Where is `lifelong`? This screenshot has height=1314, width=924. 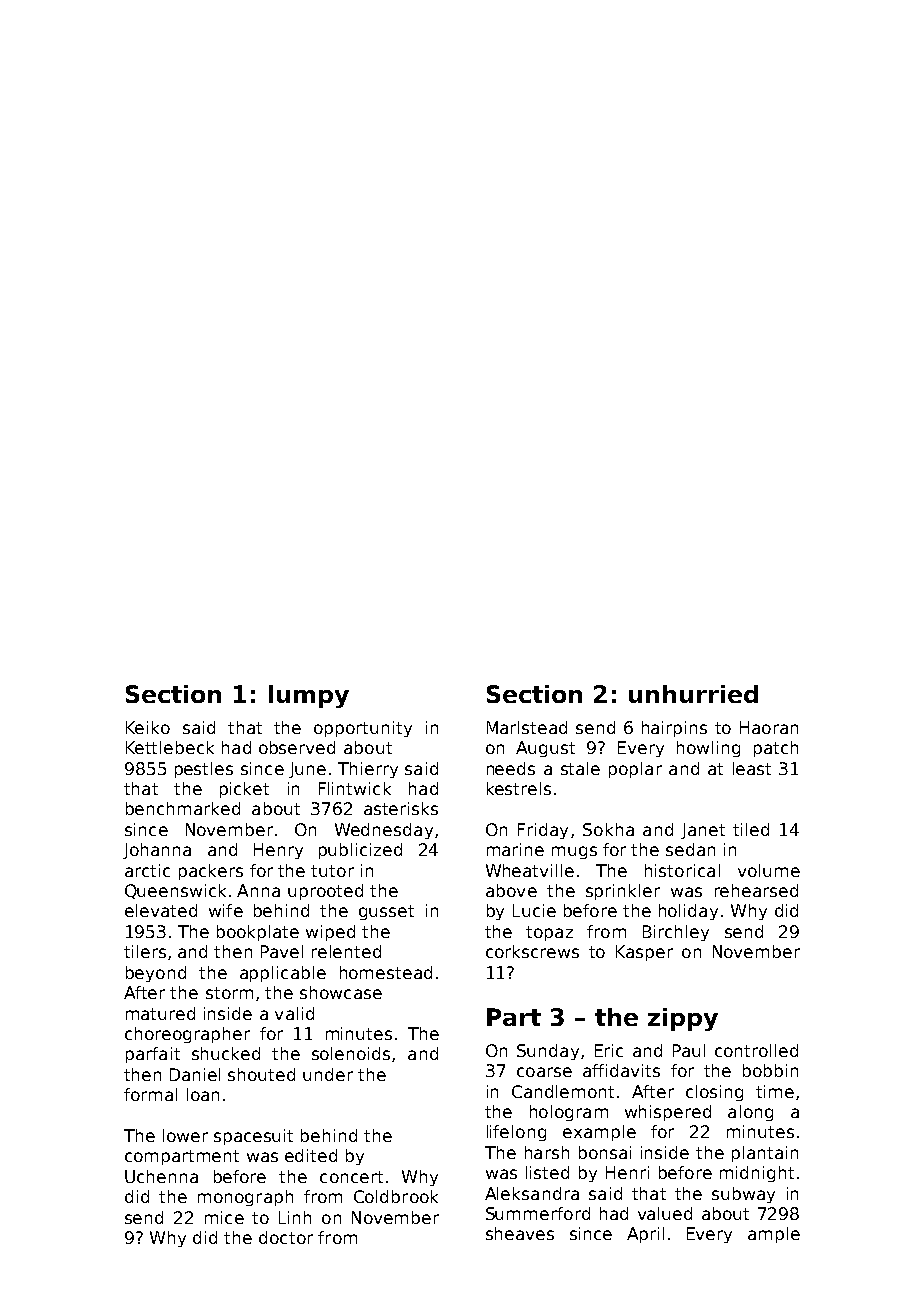 lifelong is located at coordinates (516, 1133).
